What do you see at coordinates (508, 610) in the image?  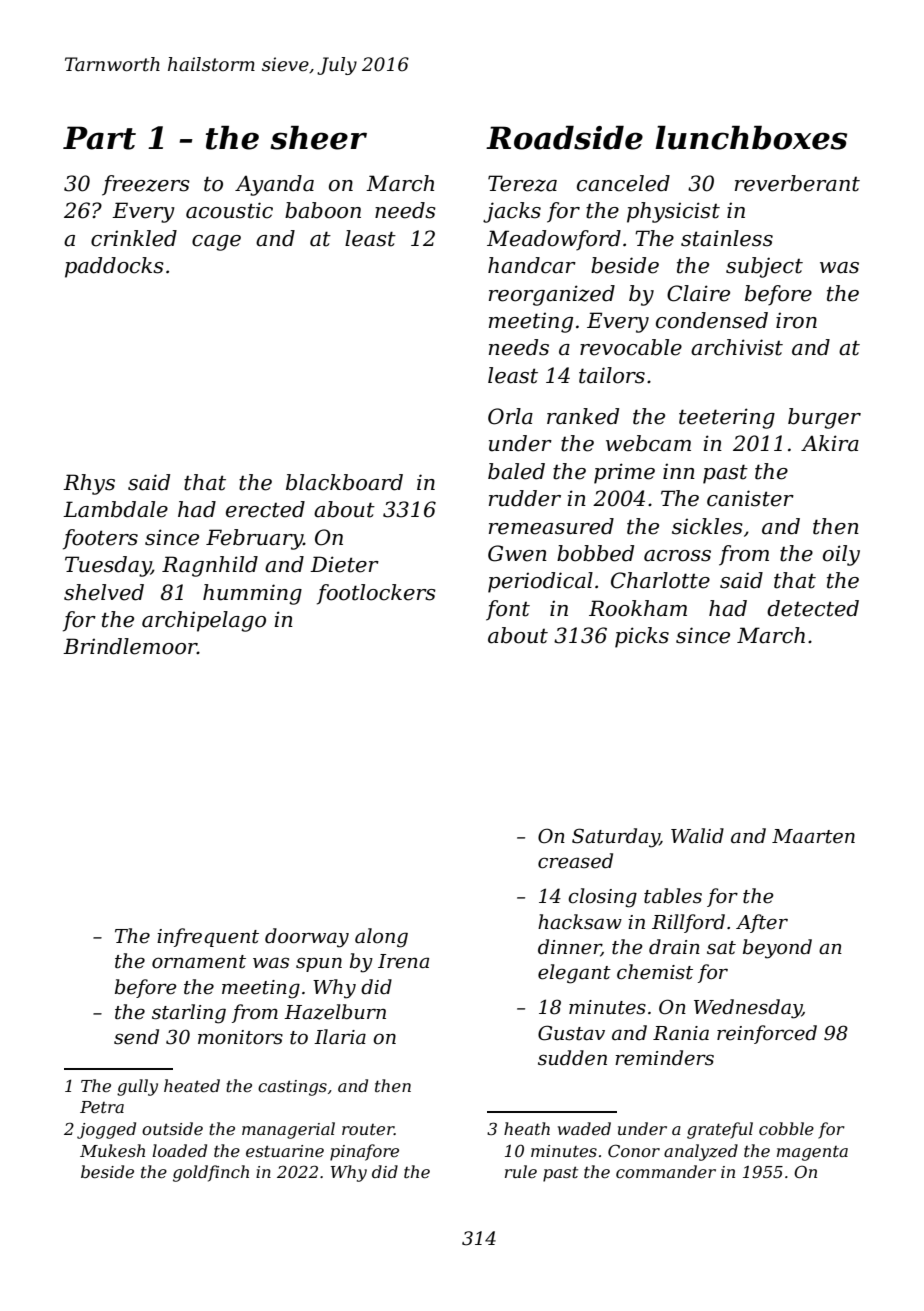 I see `font` at bounding box center [508, 610].
